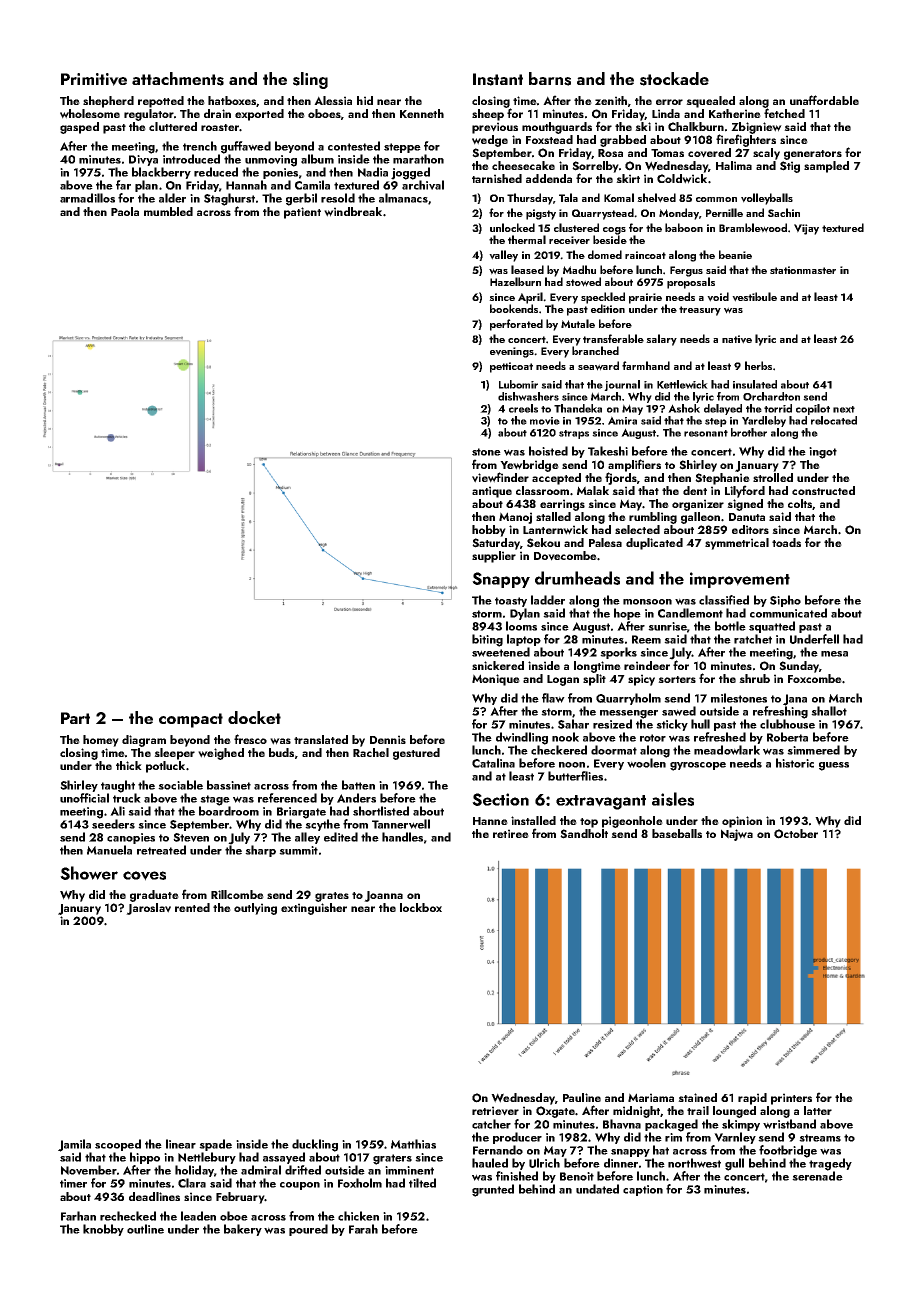  Describe the element at coordinates (634, 465) in the screenshot. I see `amplifiers` at that location.
